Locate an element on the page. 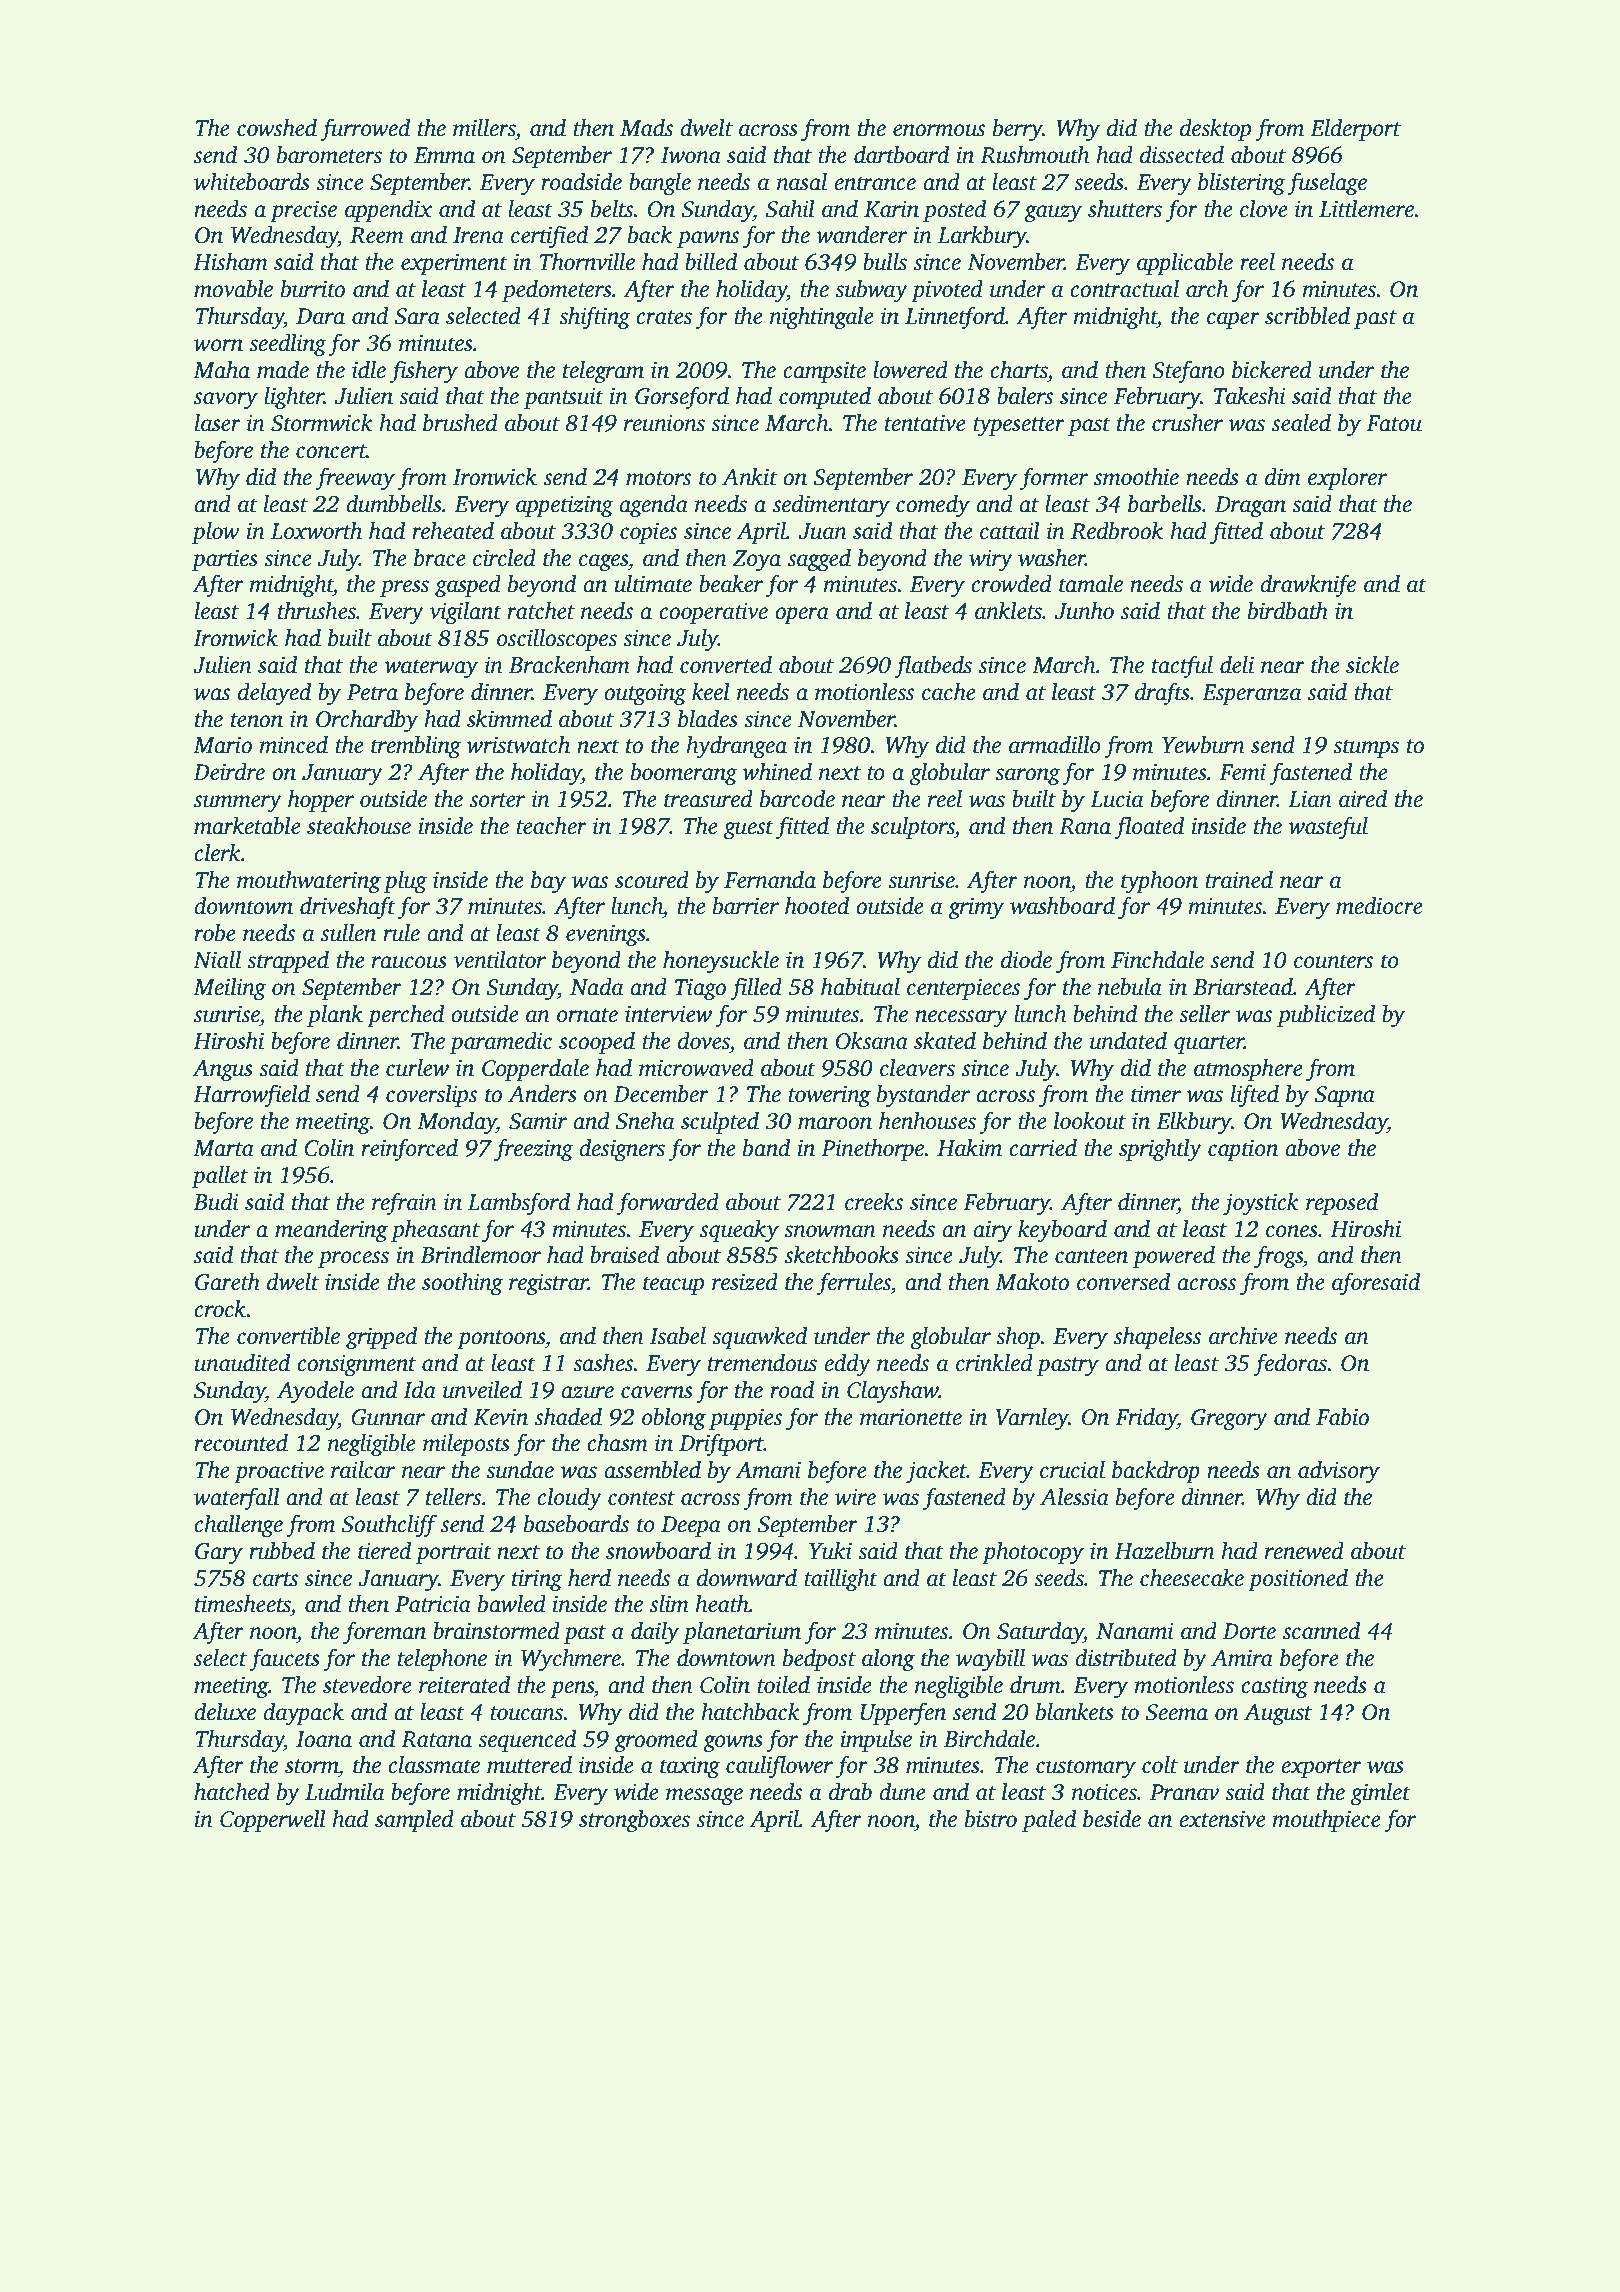 The height and width of the page is (2292, 1620). publicized is located at coordinates (1326, 1016).
